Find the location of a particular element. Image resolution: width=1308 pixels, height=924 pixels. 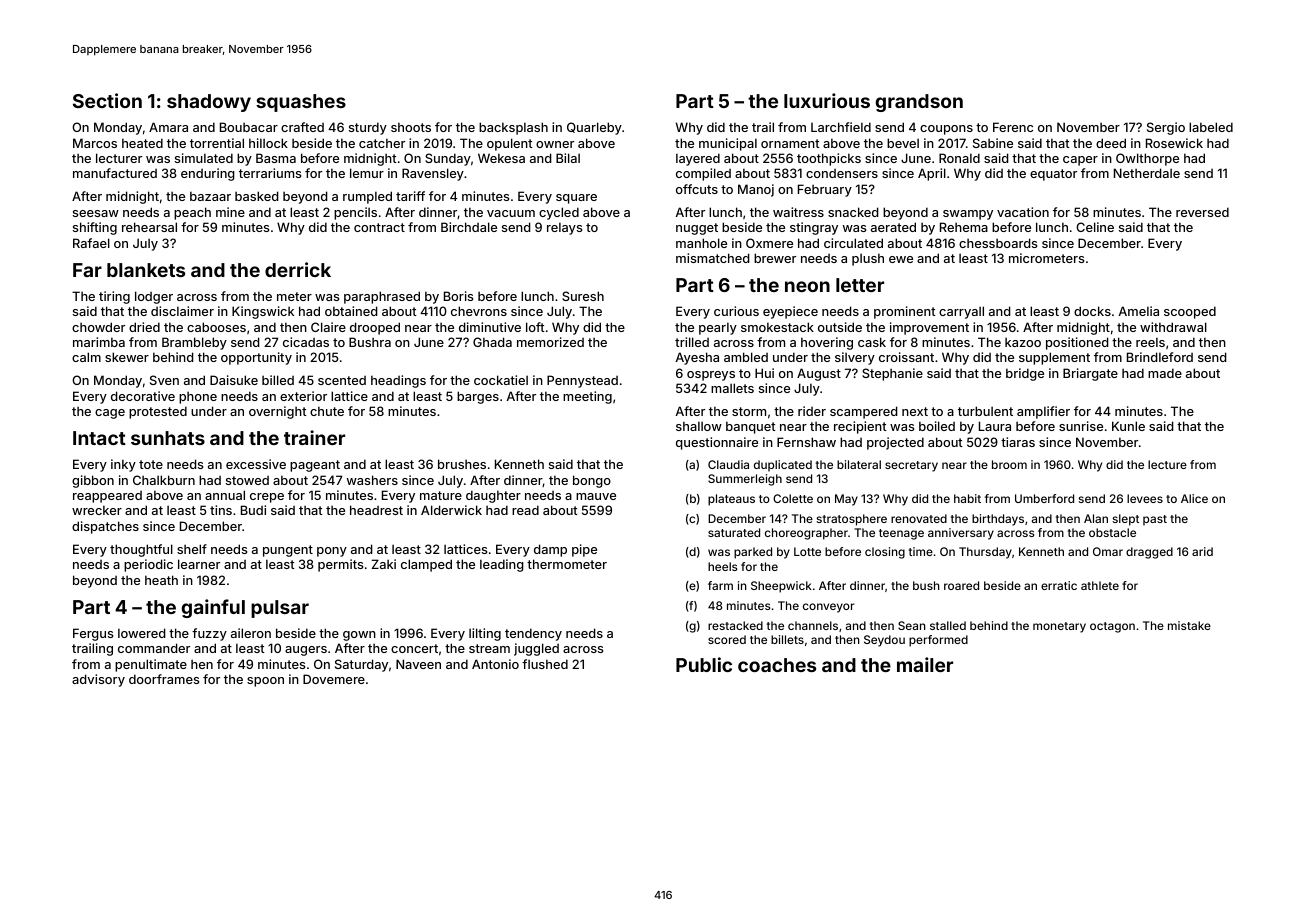

shadowy is located at coordinates (209, 103).
